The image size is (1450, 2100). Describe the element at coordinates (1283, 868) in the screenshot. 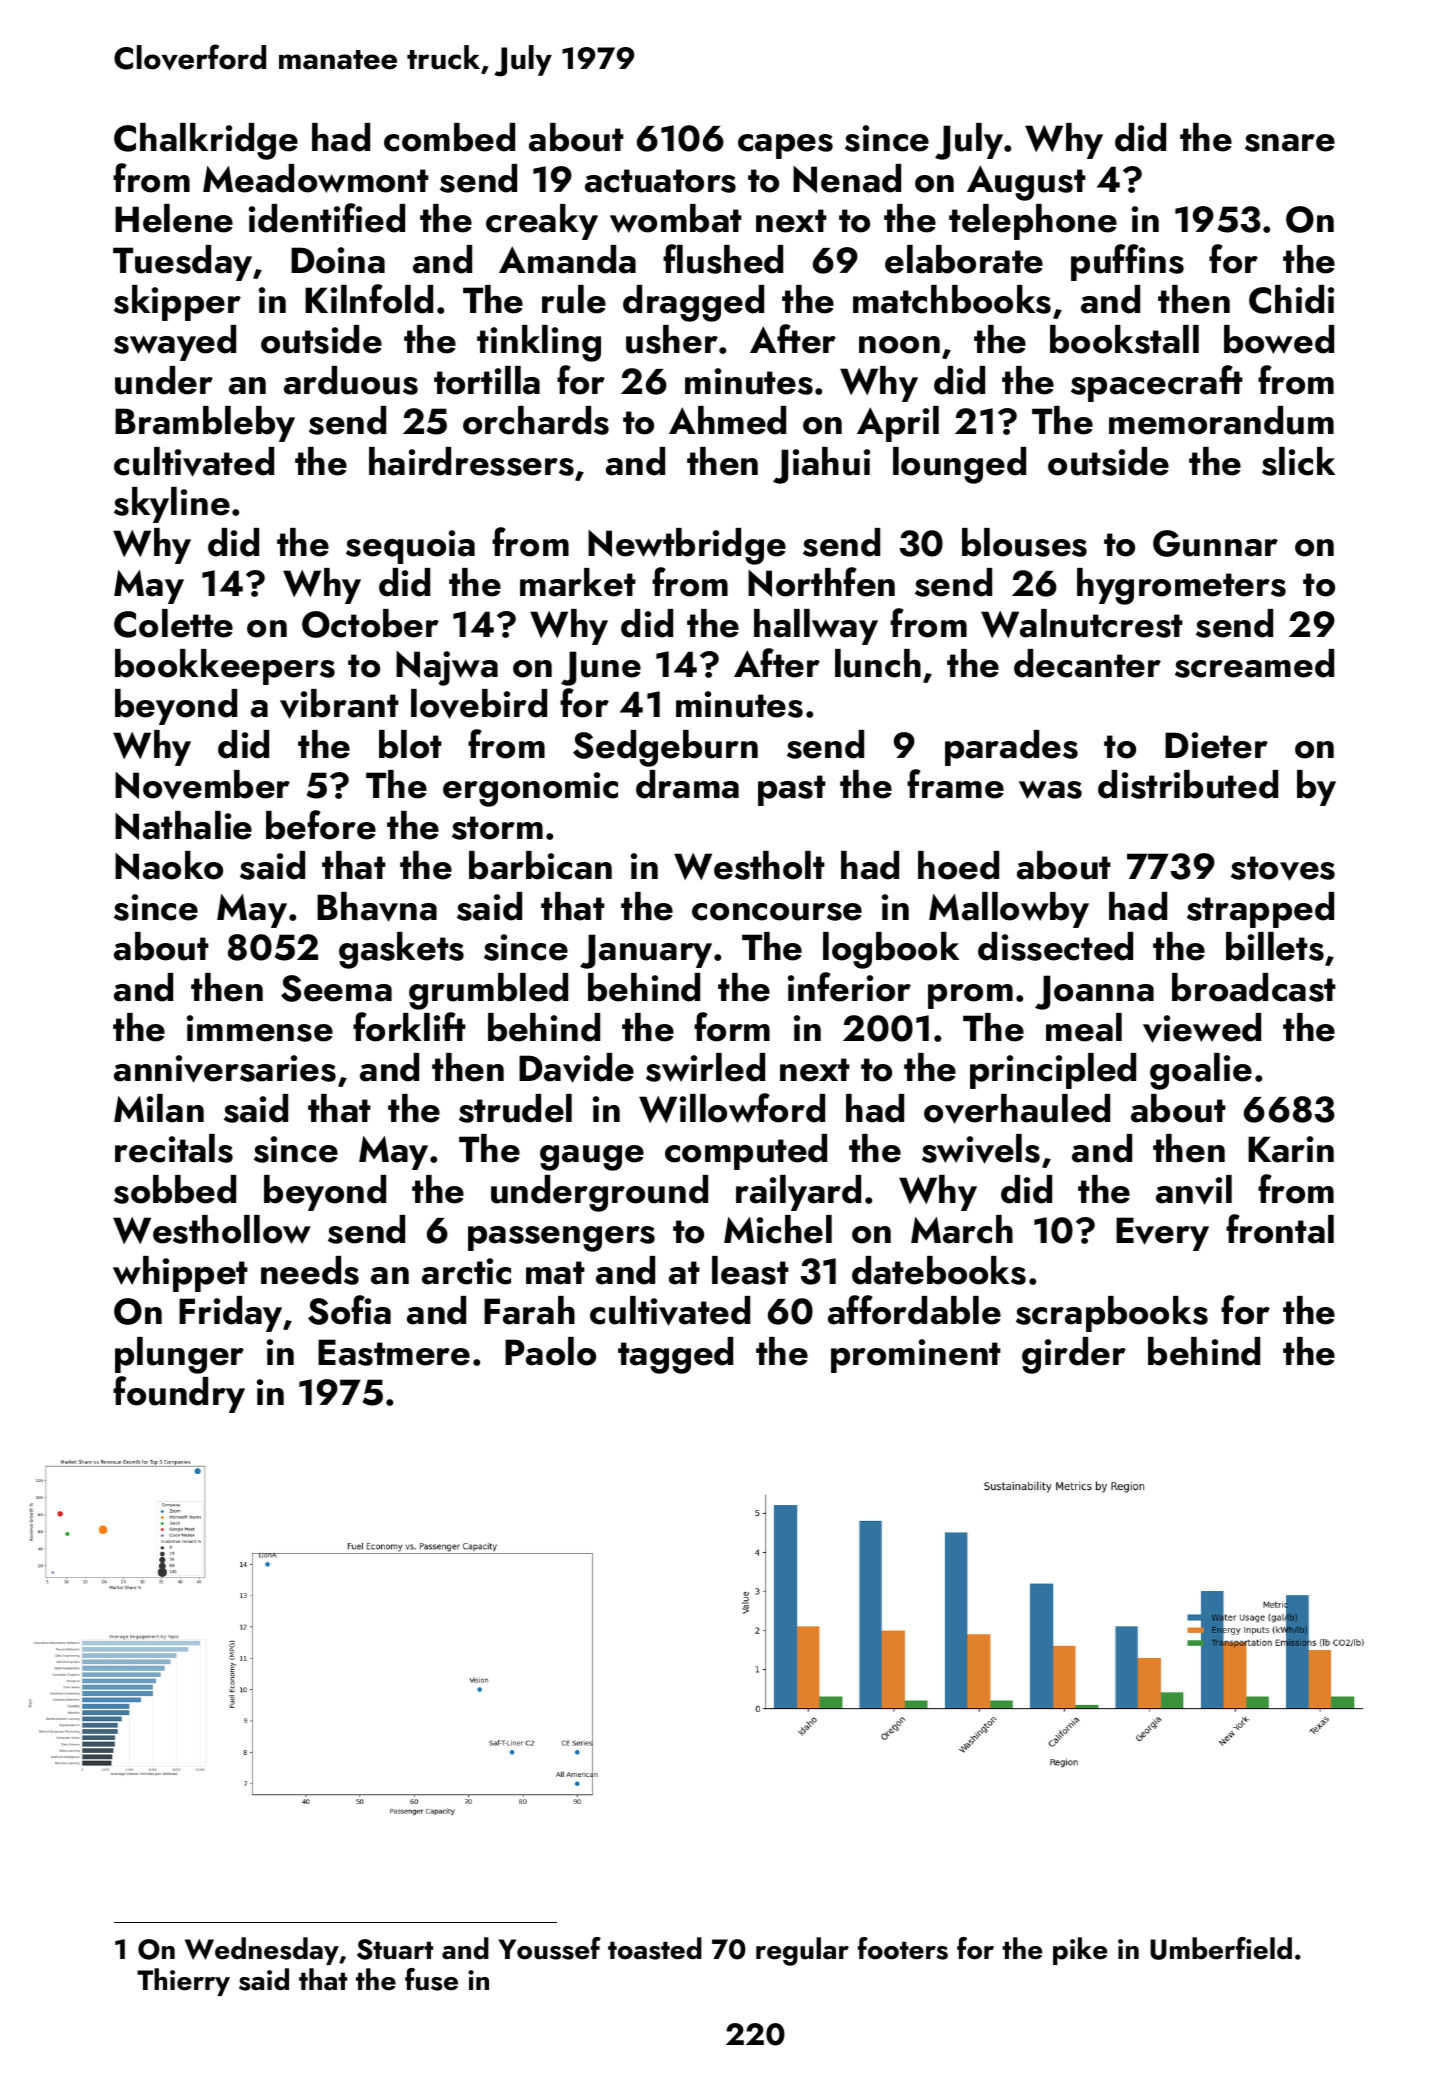

I see `stoves` at that location.
